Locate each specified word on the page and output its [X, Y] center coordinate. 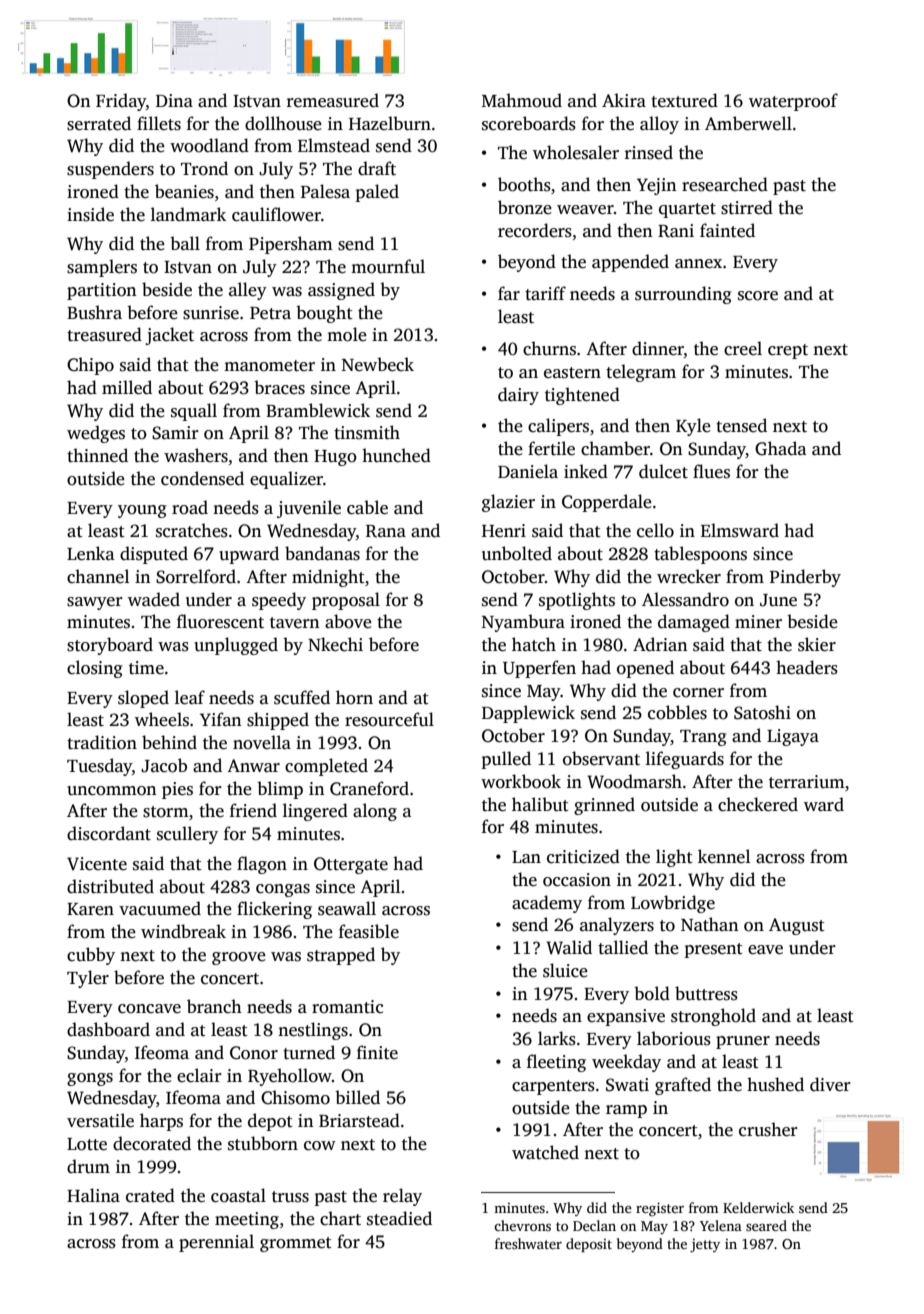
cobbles [677, 712]
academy [547, 904]
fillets [159, 123]
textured [684, 100]
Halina [93, 1195]
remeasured [333, 100]
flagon [262, 865]
